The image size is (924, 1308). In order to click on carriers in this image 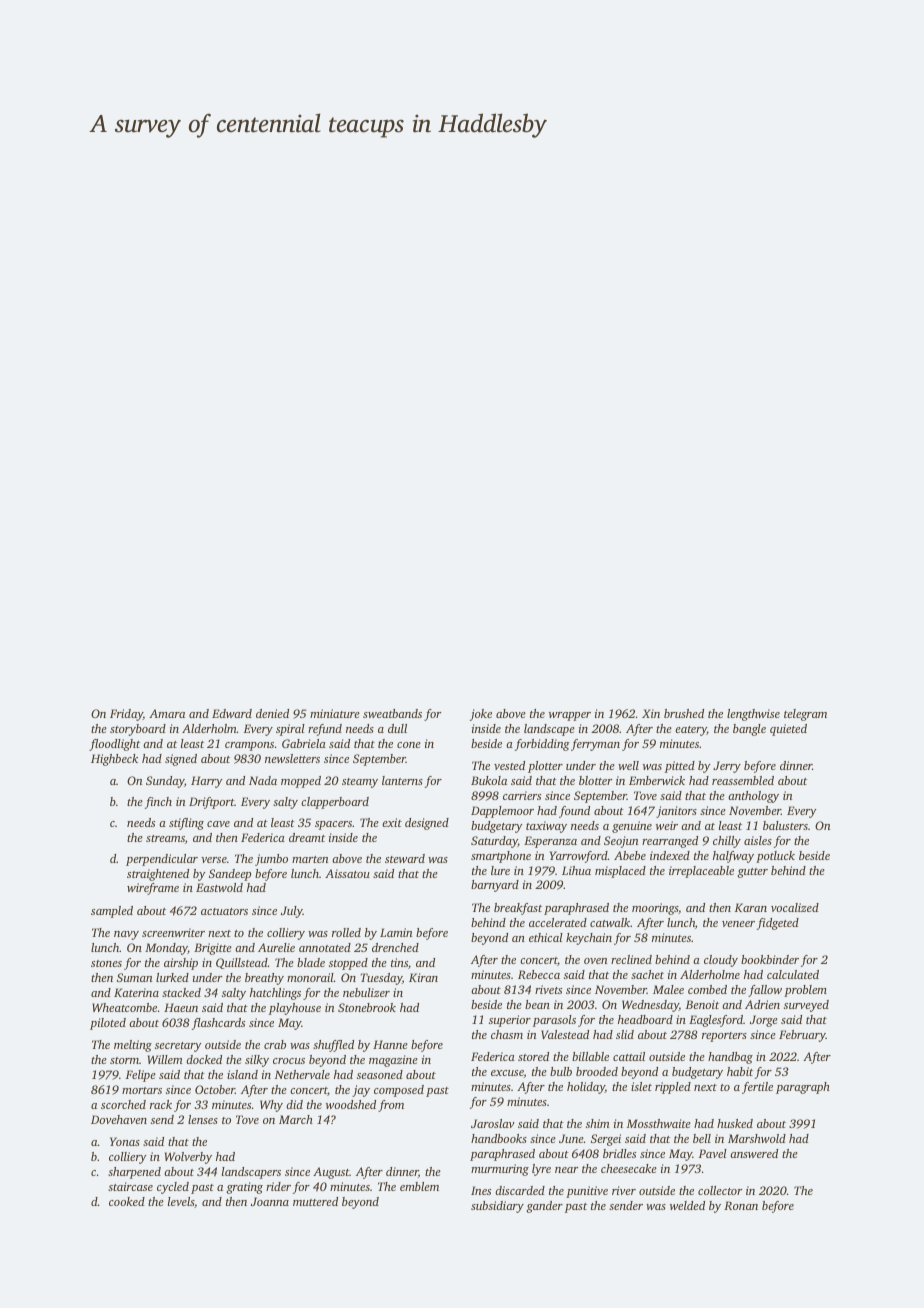, I will do `click(522, 795)`.
